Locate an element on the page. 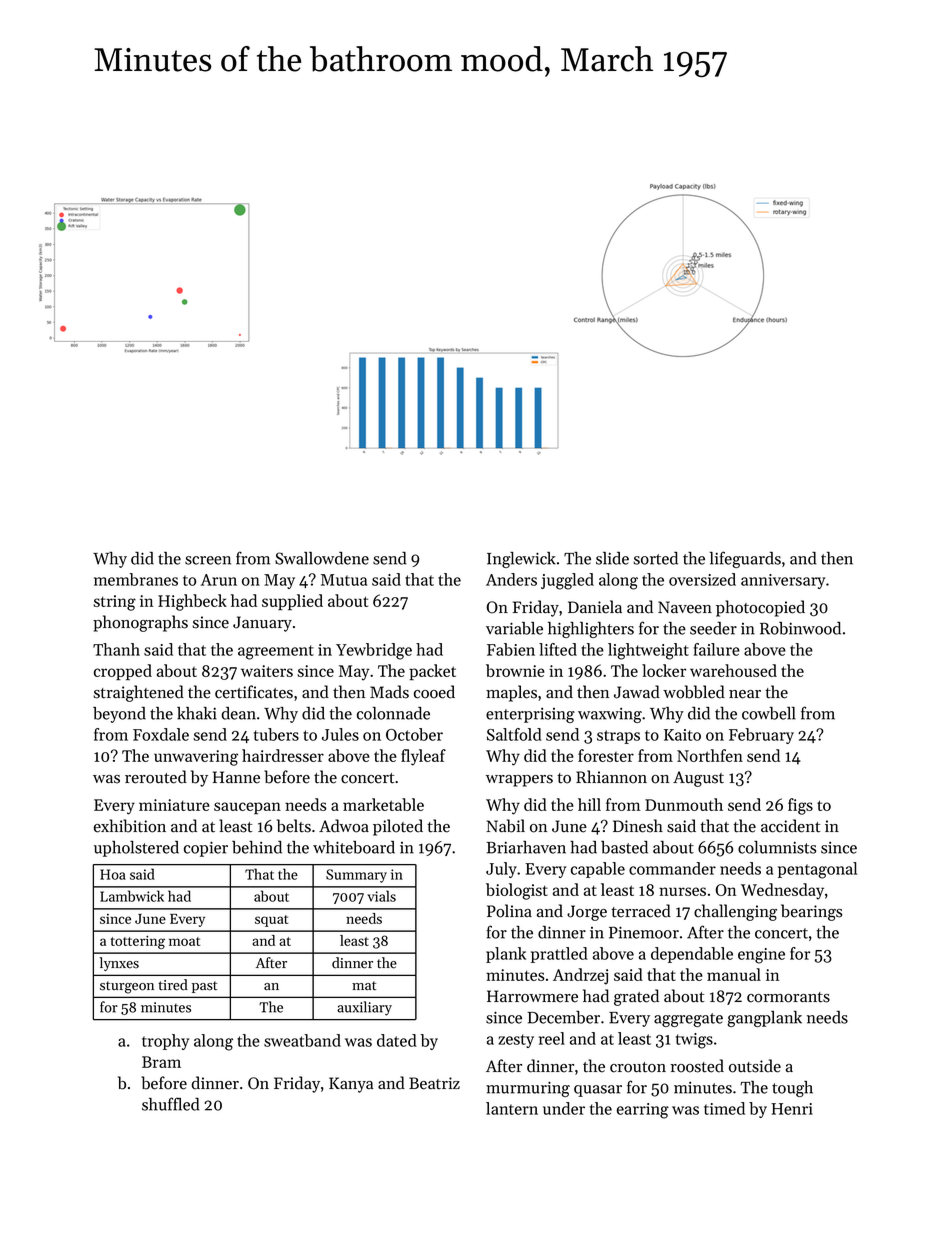 The width and height of the page is (952, 1233). Robinwood is located at coordinates (800, 628).
